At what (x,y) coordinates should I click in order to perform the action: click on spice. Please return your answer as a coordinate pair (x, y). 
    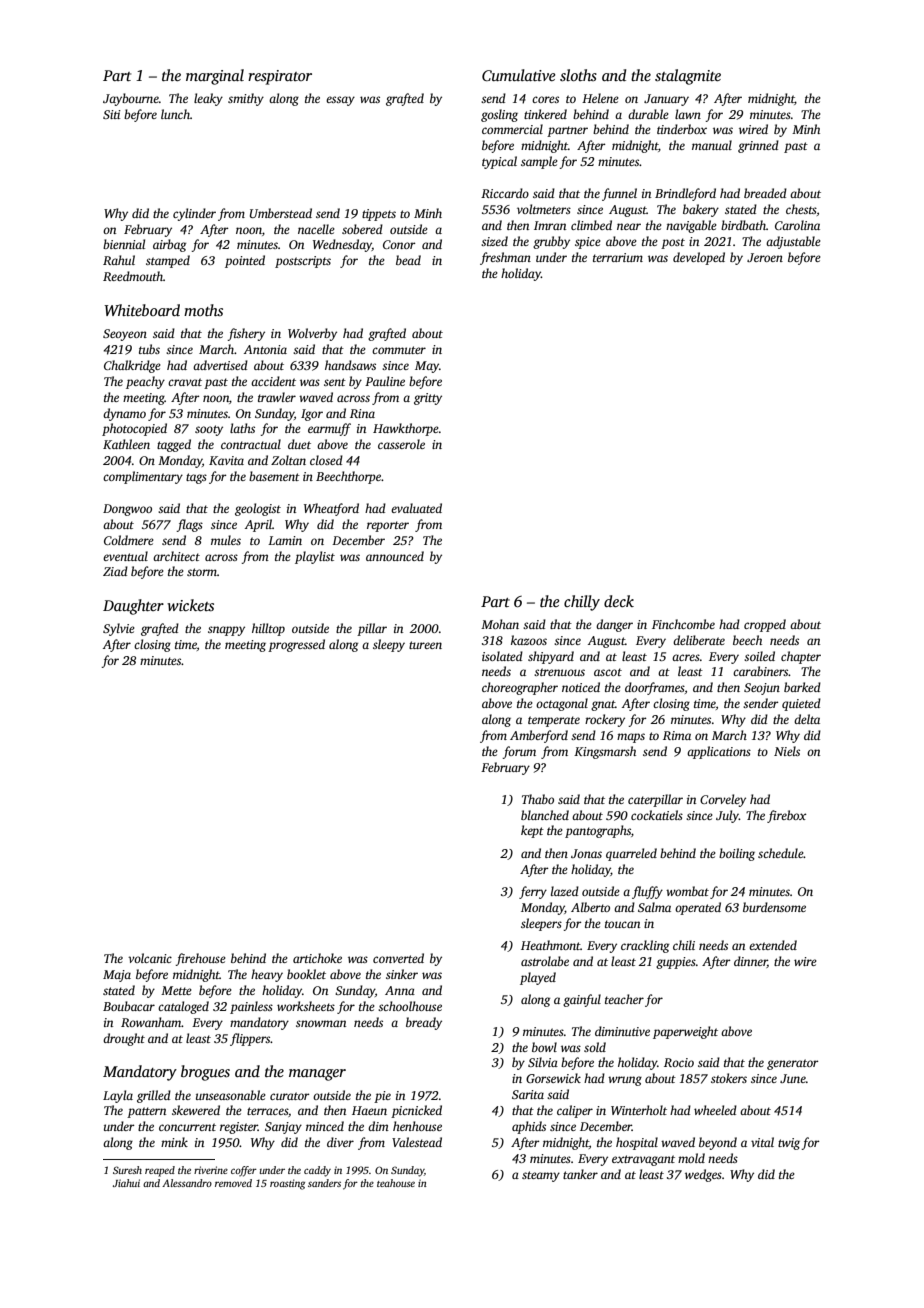
    Looking at the image, I should click on (588, 243).
